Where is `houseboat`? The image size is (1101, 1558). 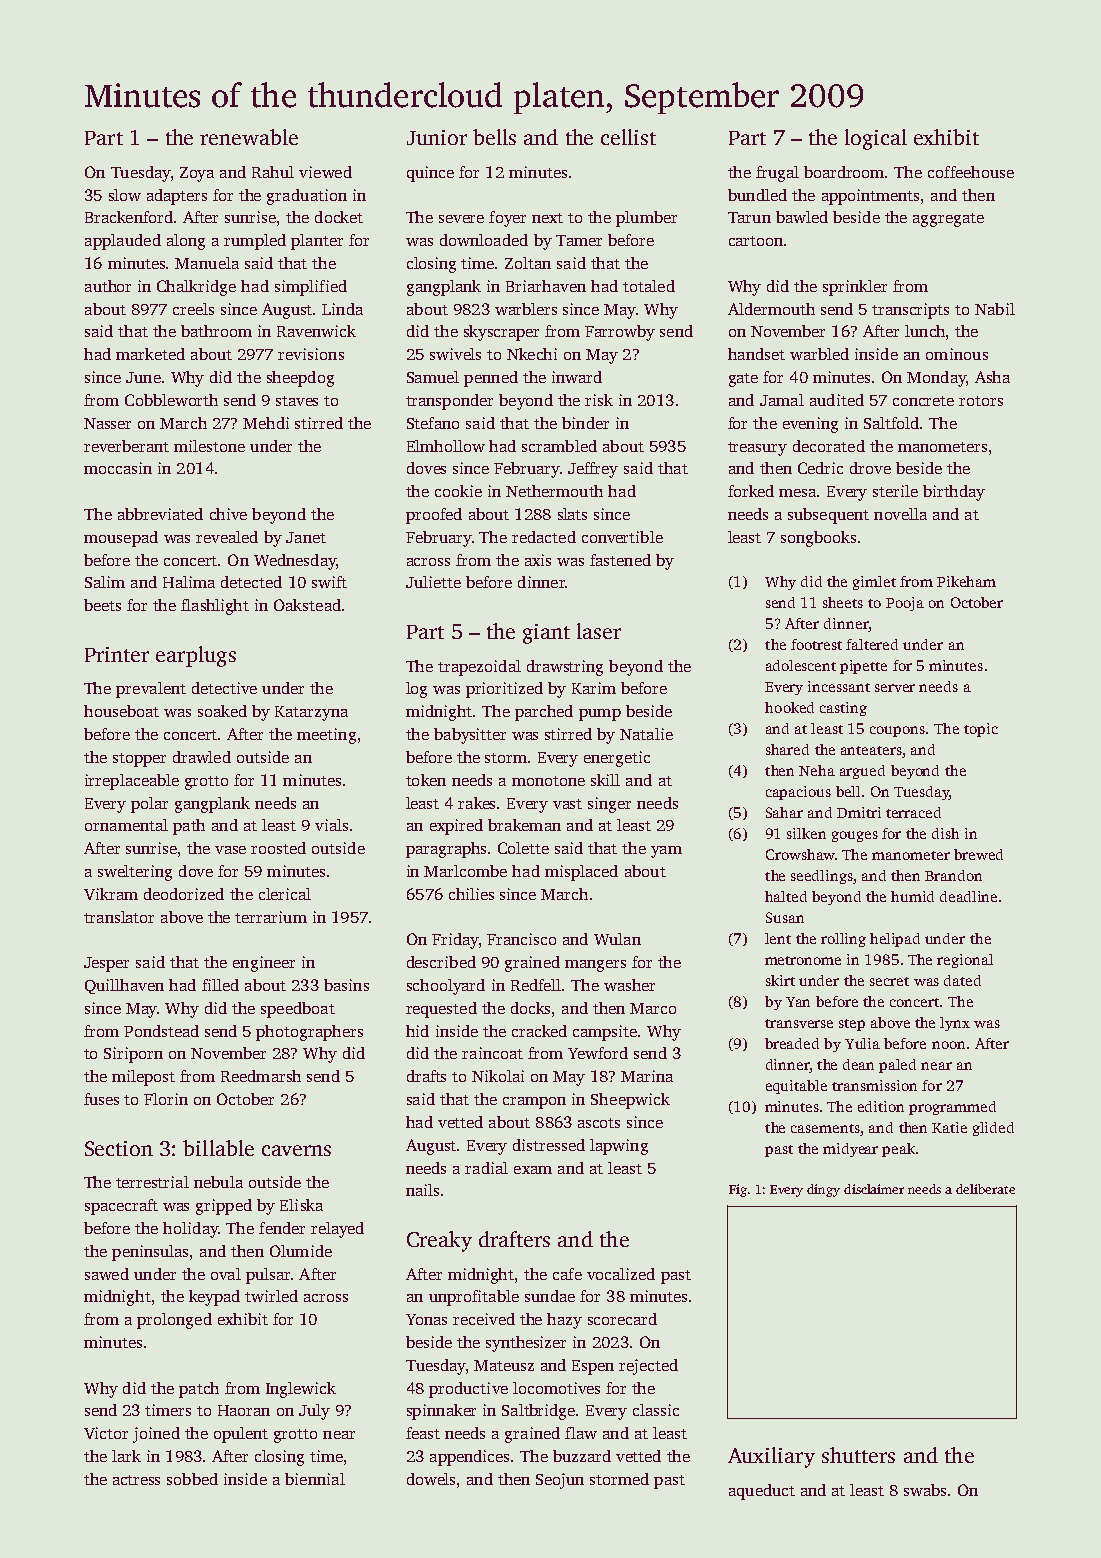
houseboat is located at coordinates (121, 711).
